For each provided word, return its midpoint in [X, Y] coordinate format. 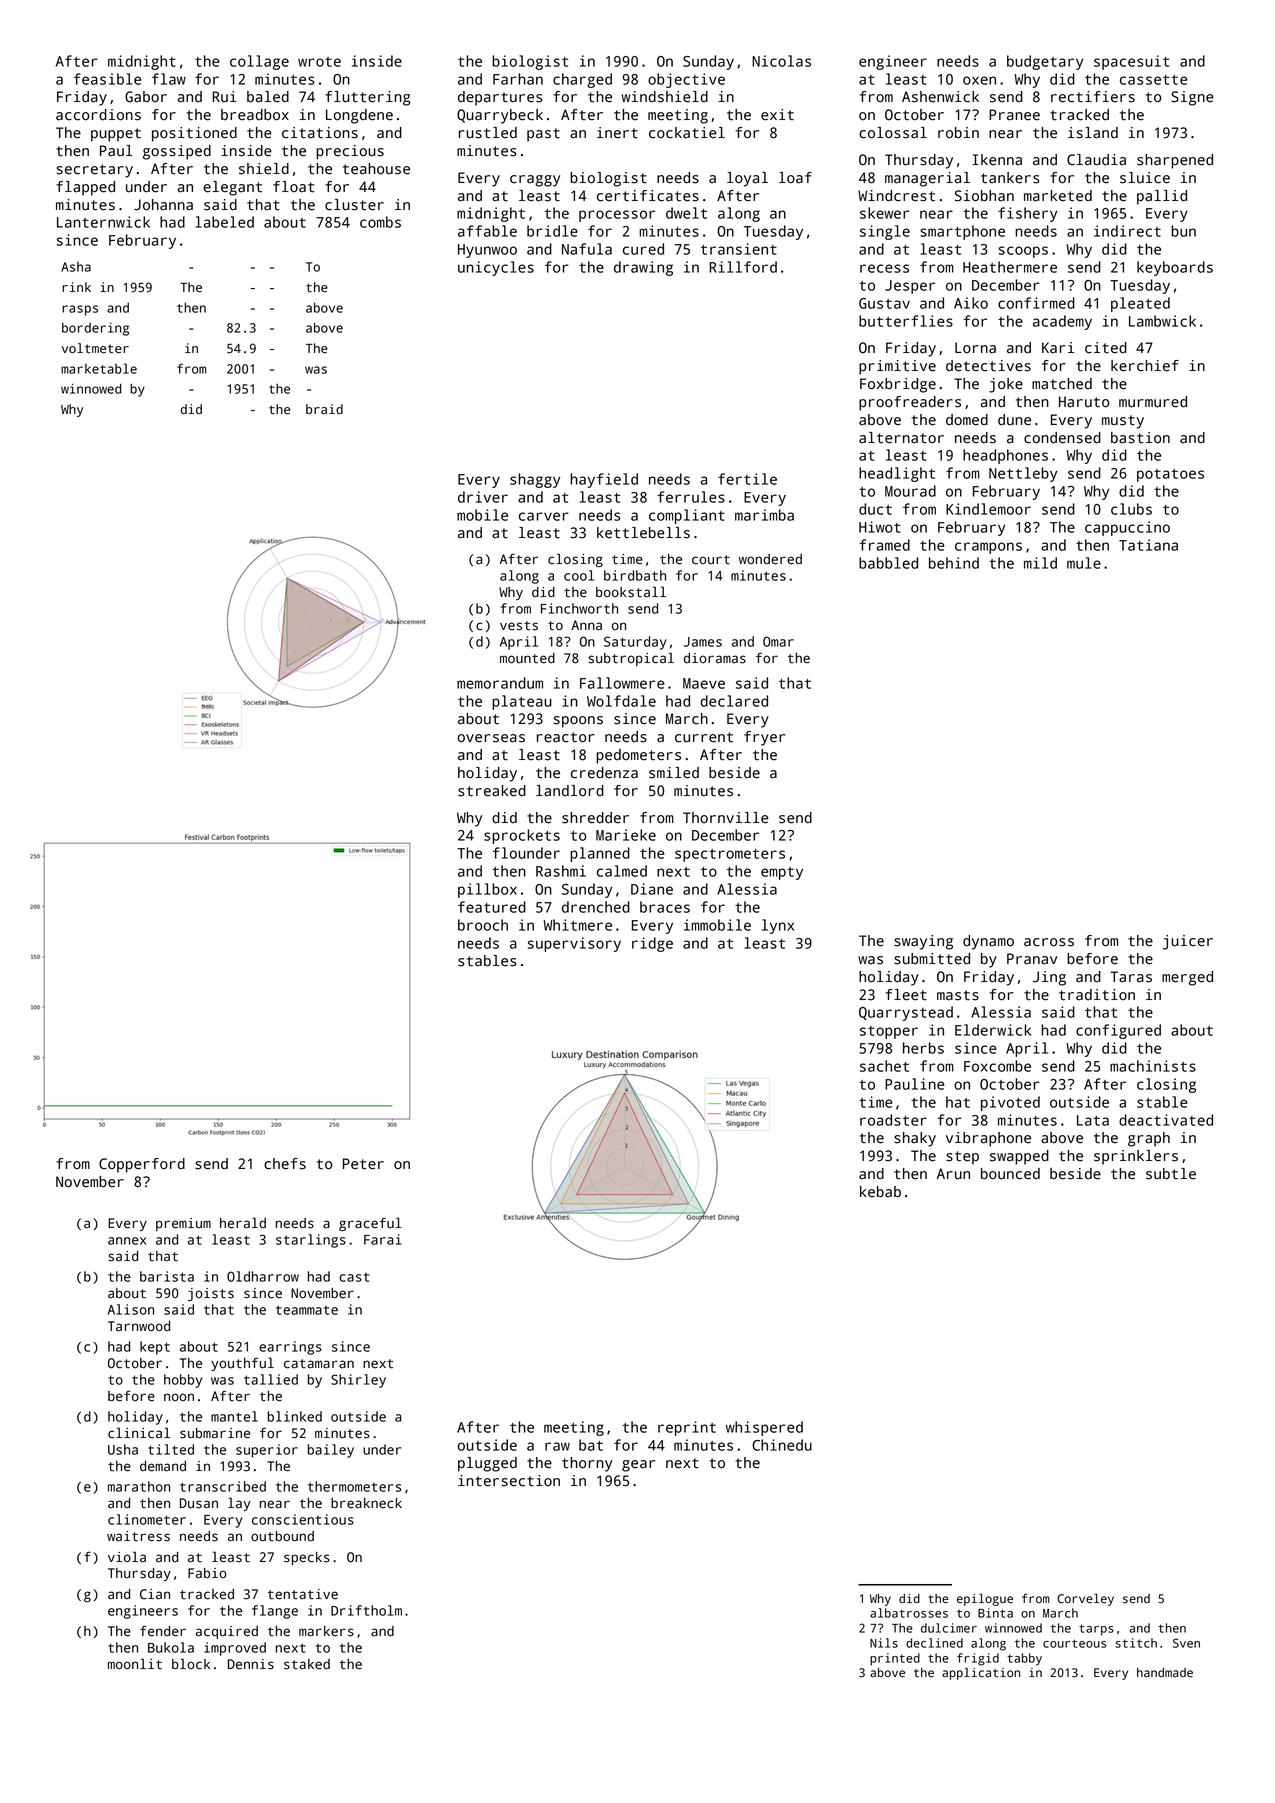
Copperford [142, 1165]
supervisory [574, 944]
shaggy [535, 480]
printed [895, 1659]
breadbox [255, 115]
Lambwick [1162, 321]
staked [307, 1664]
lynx [778, 926]
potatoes [1170, 475]
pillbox [487, 890]
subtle [1171, 1174]
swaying [923, 942]
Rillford [743, 267]
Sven [1186, 1643]
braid [324, 409]
